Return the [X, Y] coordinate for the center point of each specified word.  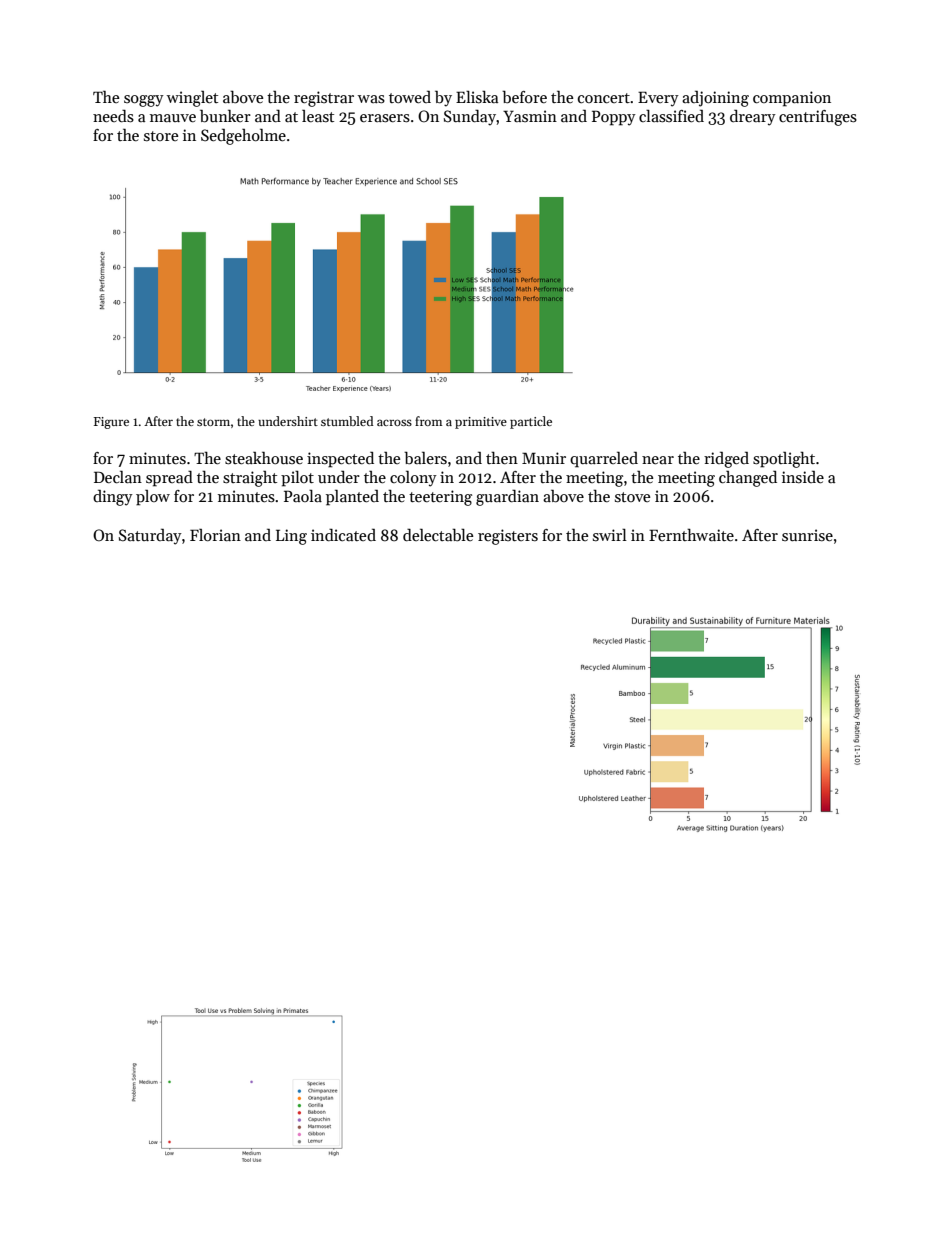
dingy [113, 498]
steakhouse [264, 458]
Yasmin [530, 116]
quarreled [604, 460]
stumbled [347, 421]
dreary [753, 117]
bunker [225, 116]
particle [531, 422]
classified [671, 116]
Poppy [614, 118]
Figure [111, 423]
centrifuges [818, 118]
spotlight [784, 460]
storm [213, 422]
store [161, 136]
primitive [481, 423]
